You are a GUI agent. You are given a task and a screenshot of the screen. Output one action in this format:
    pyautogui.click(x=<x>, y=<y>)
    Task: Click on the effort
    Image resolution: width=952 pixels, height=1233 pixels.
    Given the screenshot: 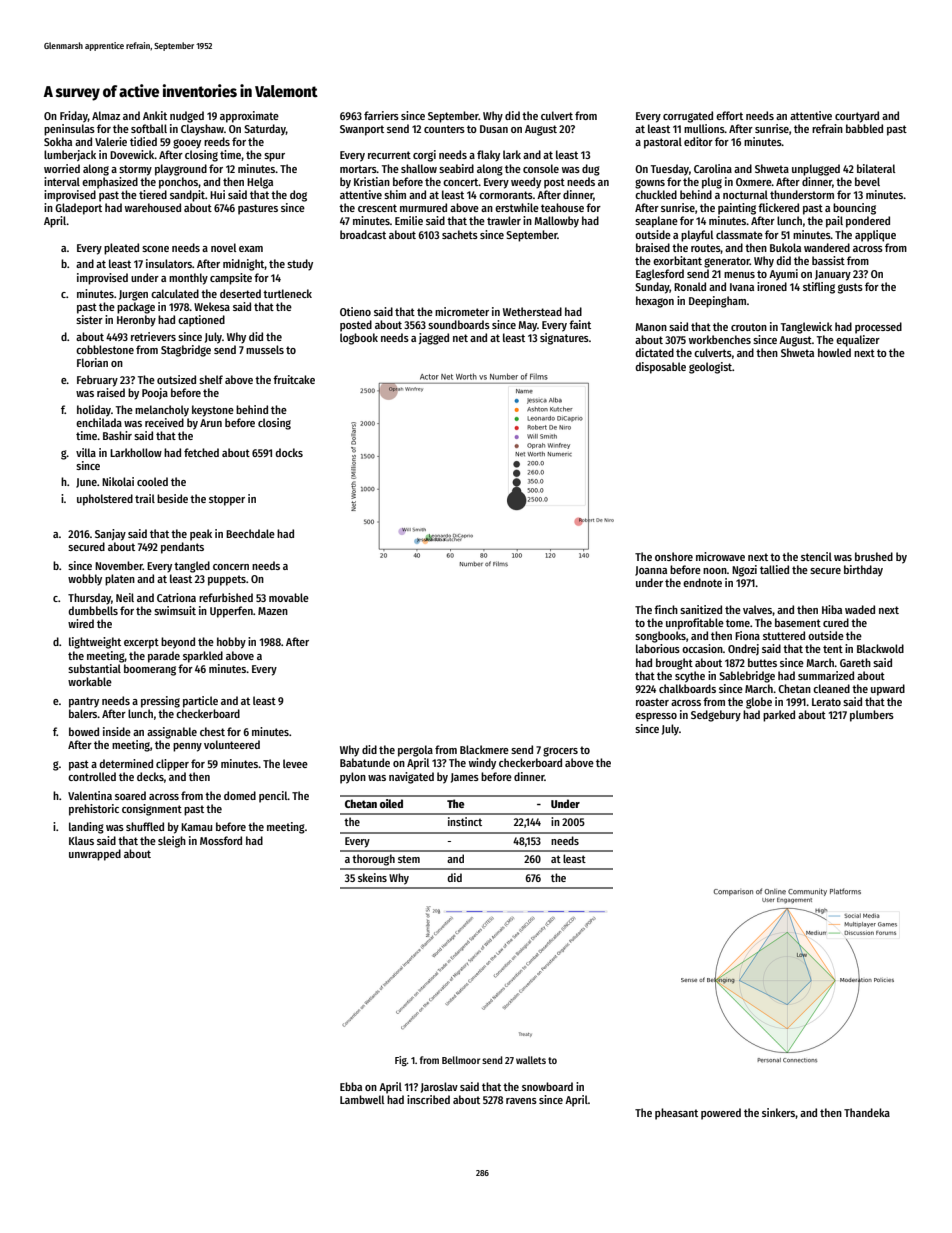 What is the action you would take?
    pyautogui.click(x=729, y=115)
